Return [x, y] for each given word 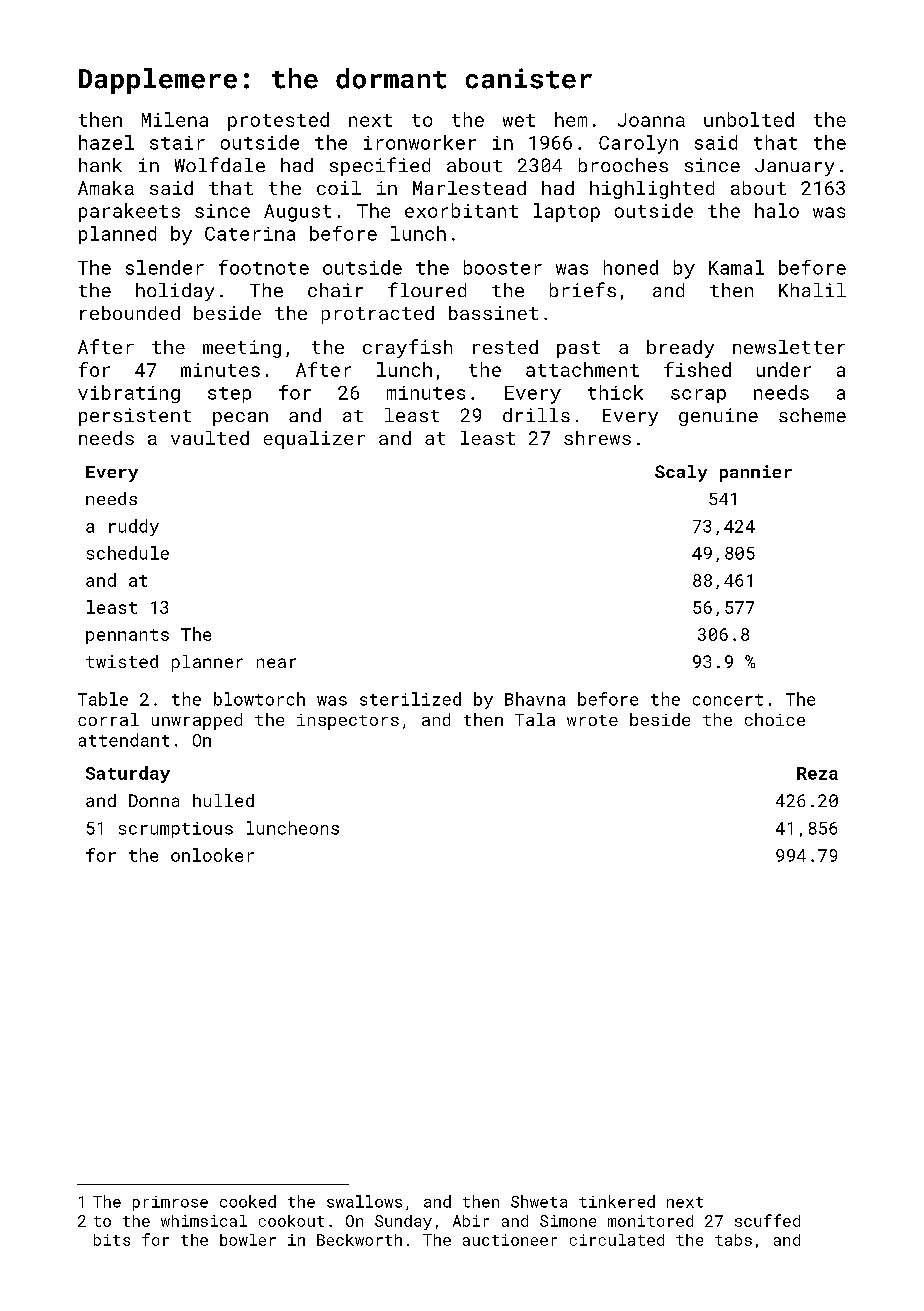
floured [427, 289]
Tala [535, 719]
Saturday [128, 774]
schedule [128, 553]
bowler [248, 1240]
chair [335, 290]
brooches [623, 165]
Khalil [812, 290]
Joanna [651, 120]
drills [536, 415]
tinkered [617, 1201]
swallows [364, 1201]
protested [278, 121]
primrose [170, 1203]
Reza [817, 773]
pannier [756, 473]
